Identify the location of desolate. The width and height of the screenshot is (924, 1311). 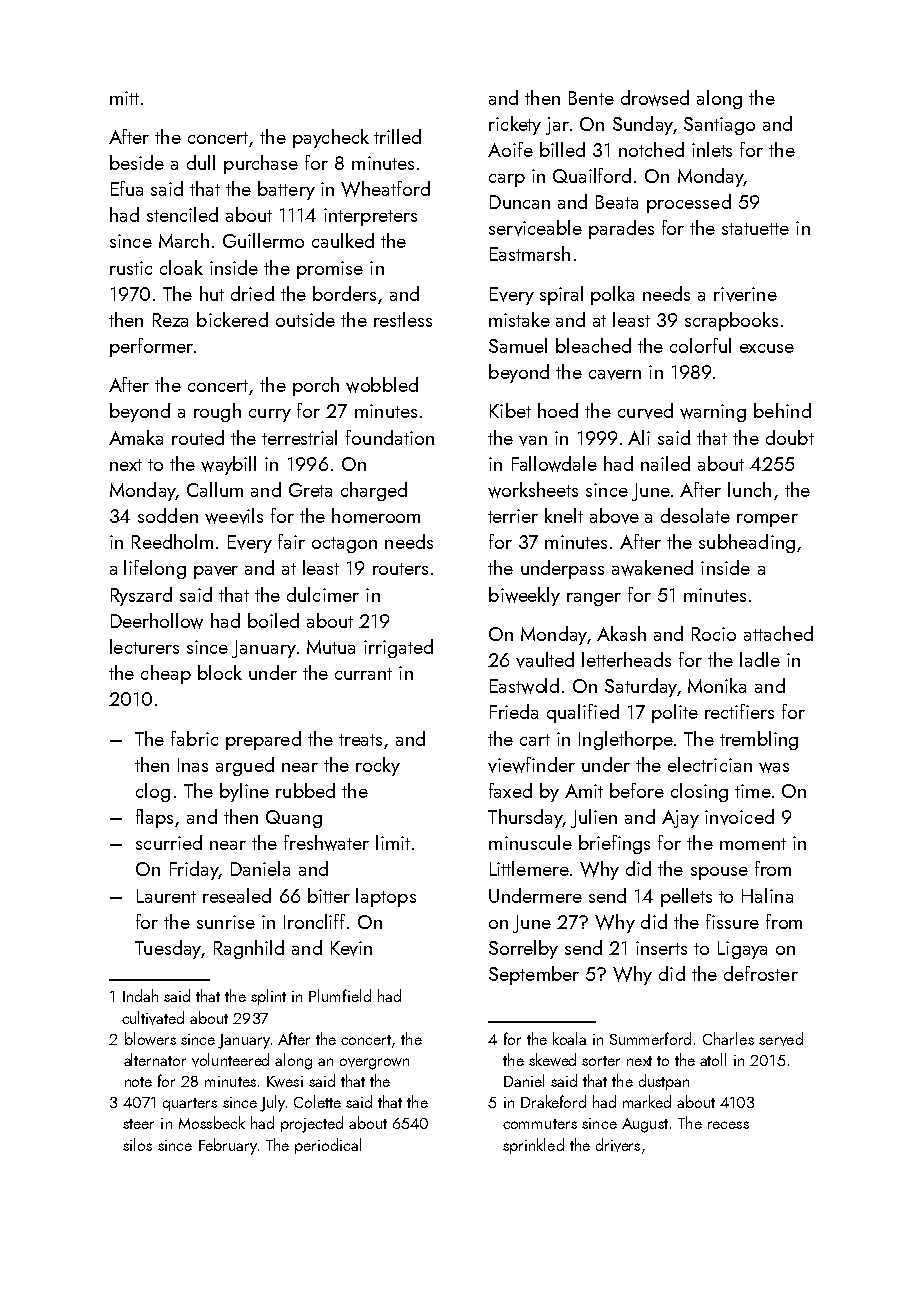
(695, 515).
